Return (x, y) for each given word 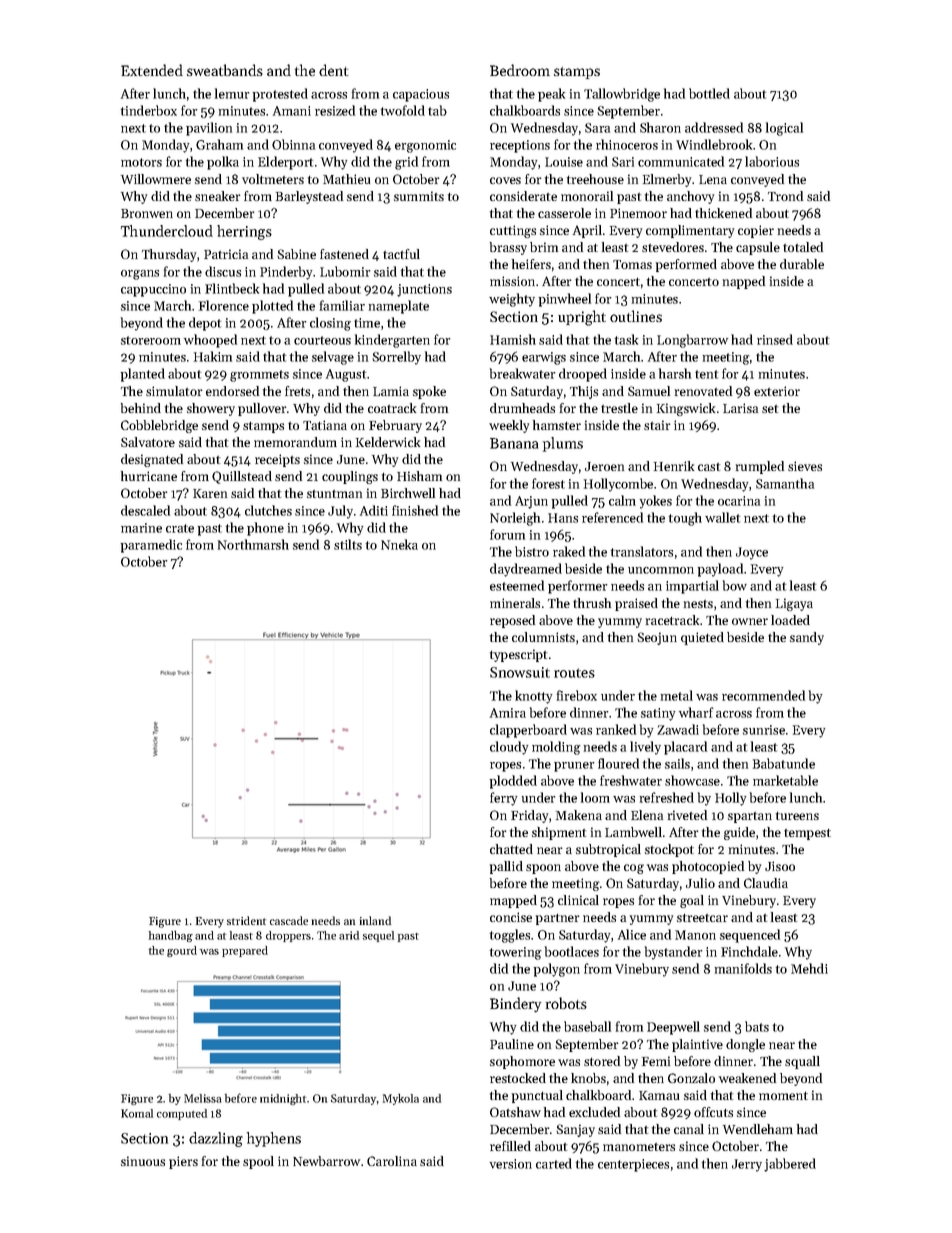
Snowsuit (520, 672)
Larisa (740, 408)
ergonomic (425, 146)
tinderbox (149, 110)
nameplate (399, 307)
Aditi (374, 510)
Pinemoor (638, 213)
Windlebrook (714, 144)
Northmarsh (253, 544)
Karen (210, 493)
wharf (696, 712)
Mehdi (809, 968)
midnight (283, 1099)
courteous (322, 340)
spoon (543, 869)
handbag (171, 936)
